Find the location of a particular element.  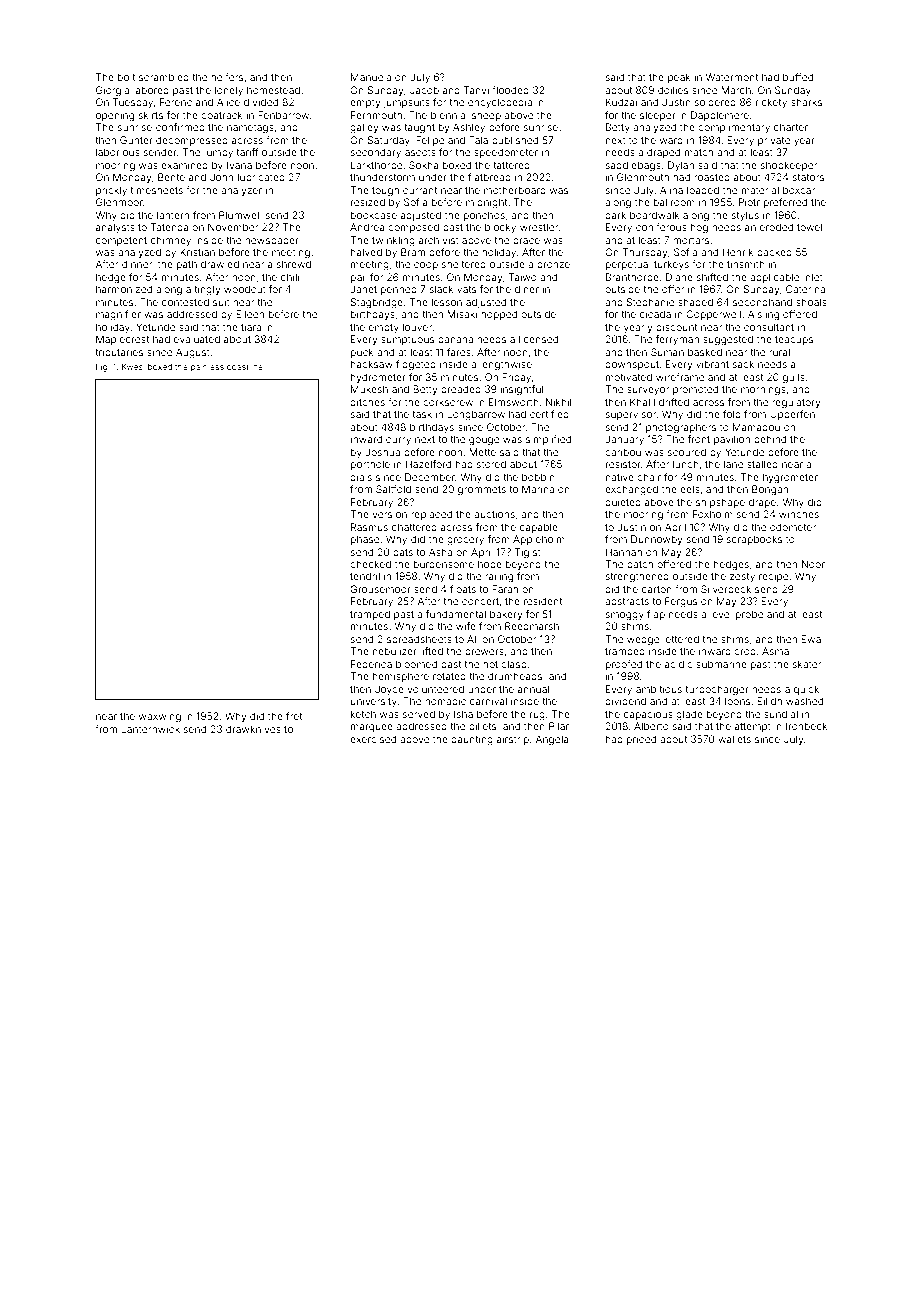

sharks is located at coordinates (806, 102).
